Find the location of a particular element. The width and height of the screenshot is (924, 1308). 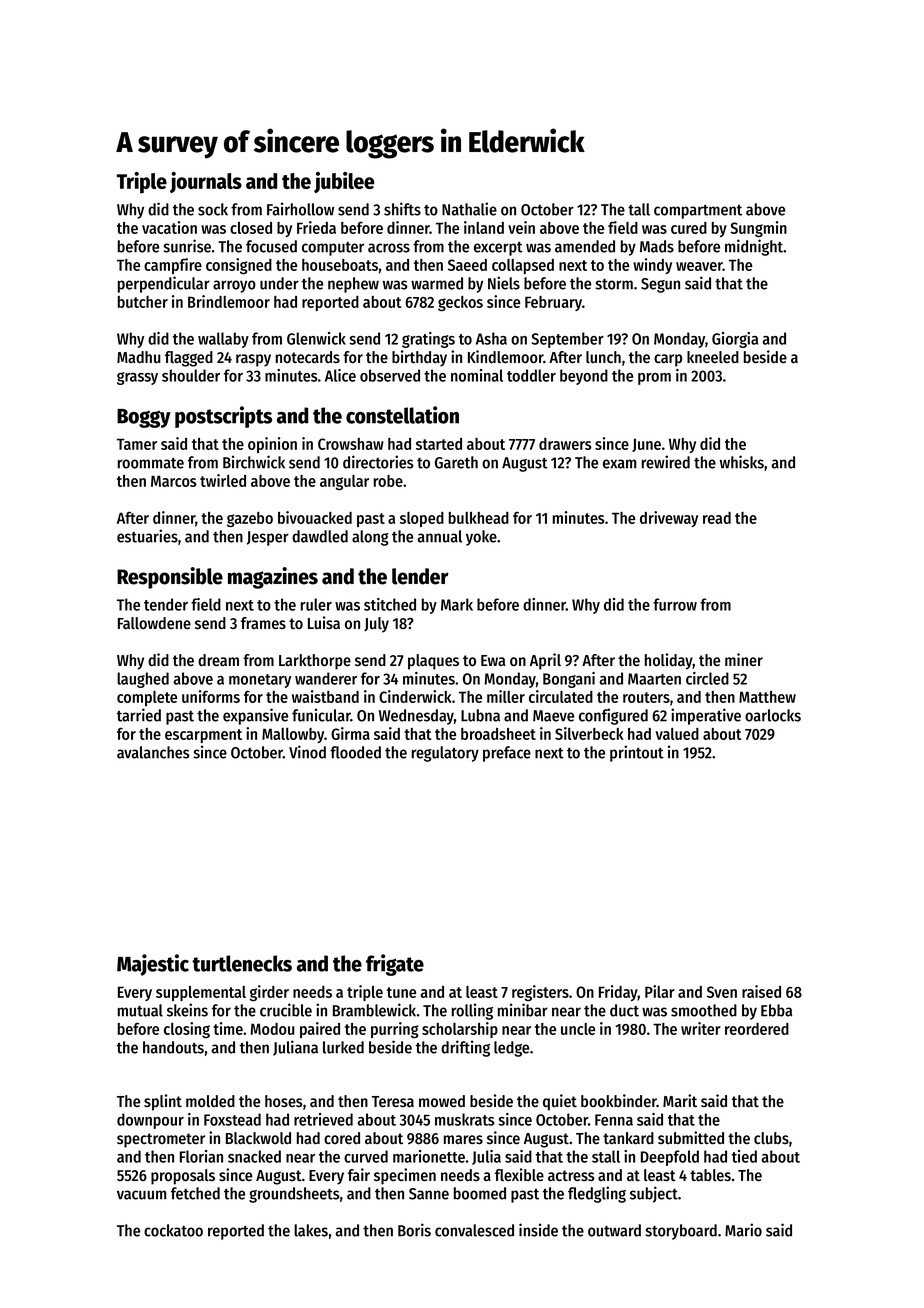

journals is located at coordinates (206, 182).
